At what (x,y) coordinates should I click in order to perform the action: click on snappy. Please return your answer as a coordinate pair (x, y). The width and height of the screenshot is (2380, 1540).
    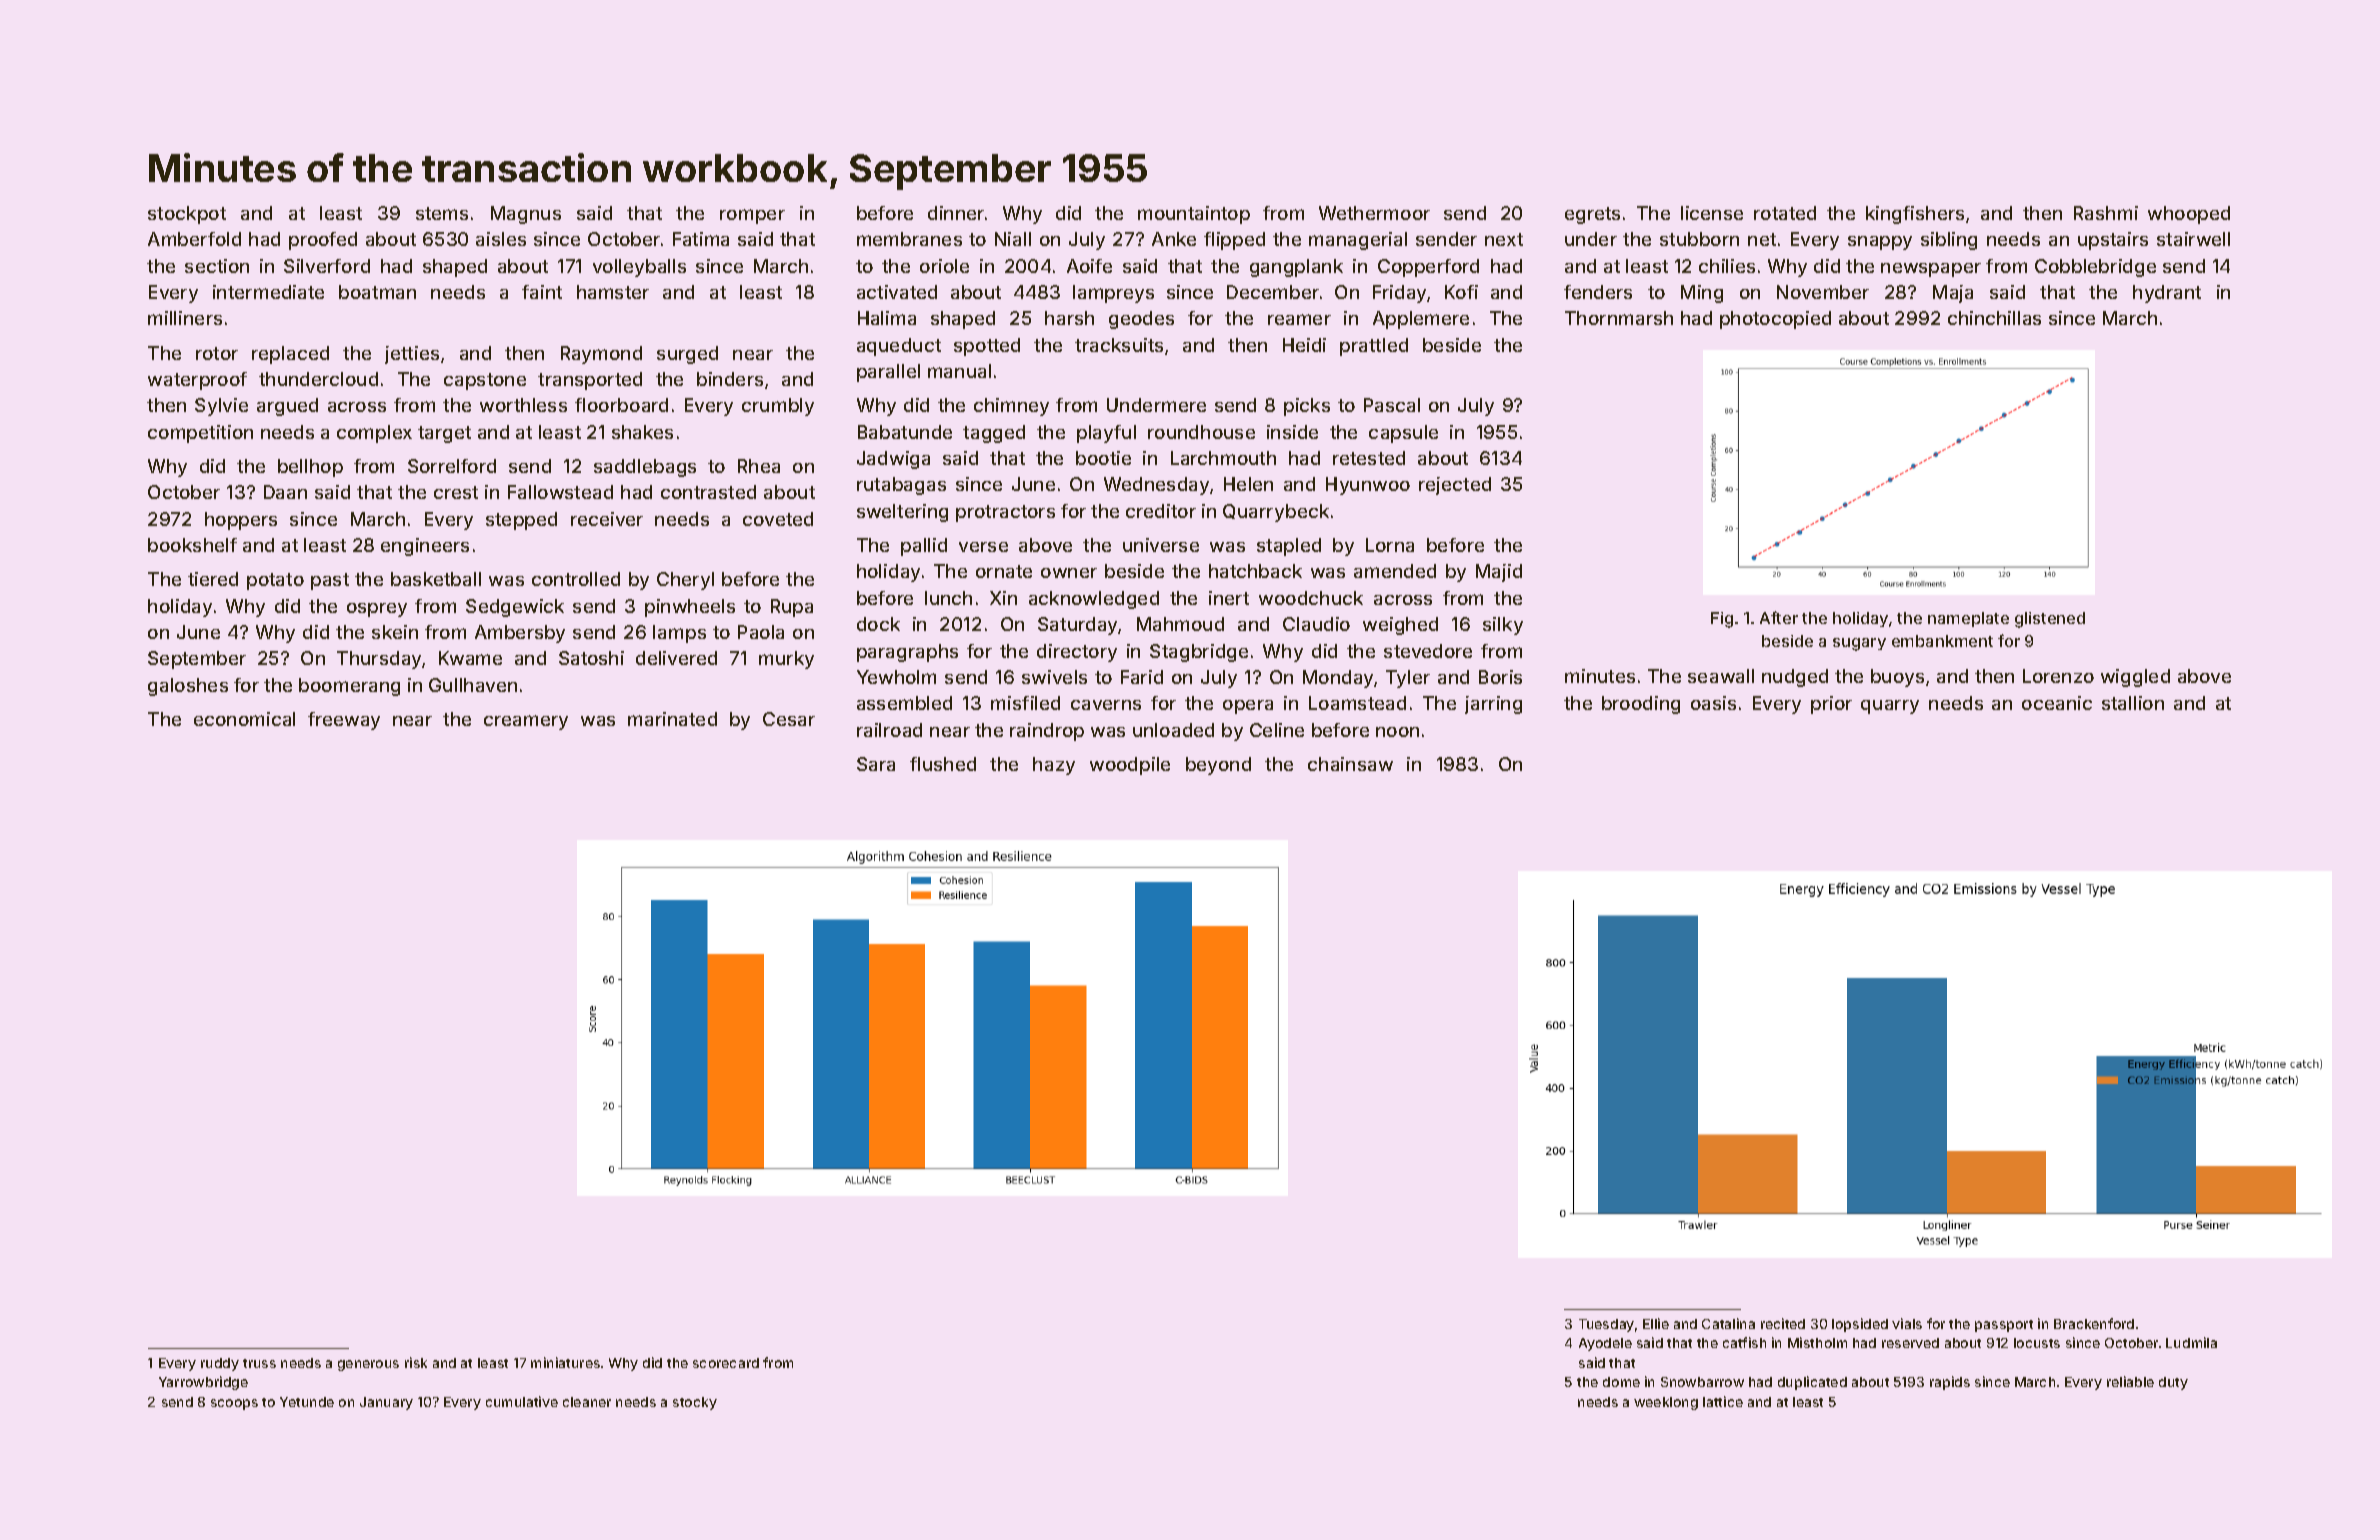
    Looking at the image, I should click on (1880, 243).
